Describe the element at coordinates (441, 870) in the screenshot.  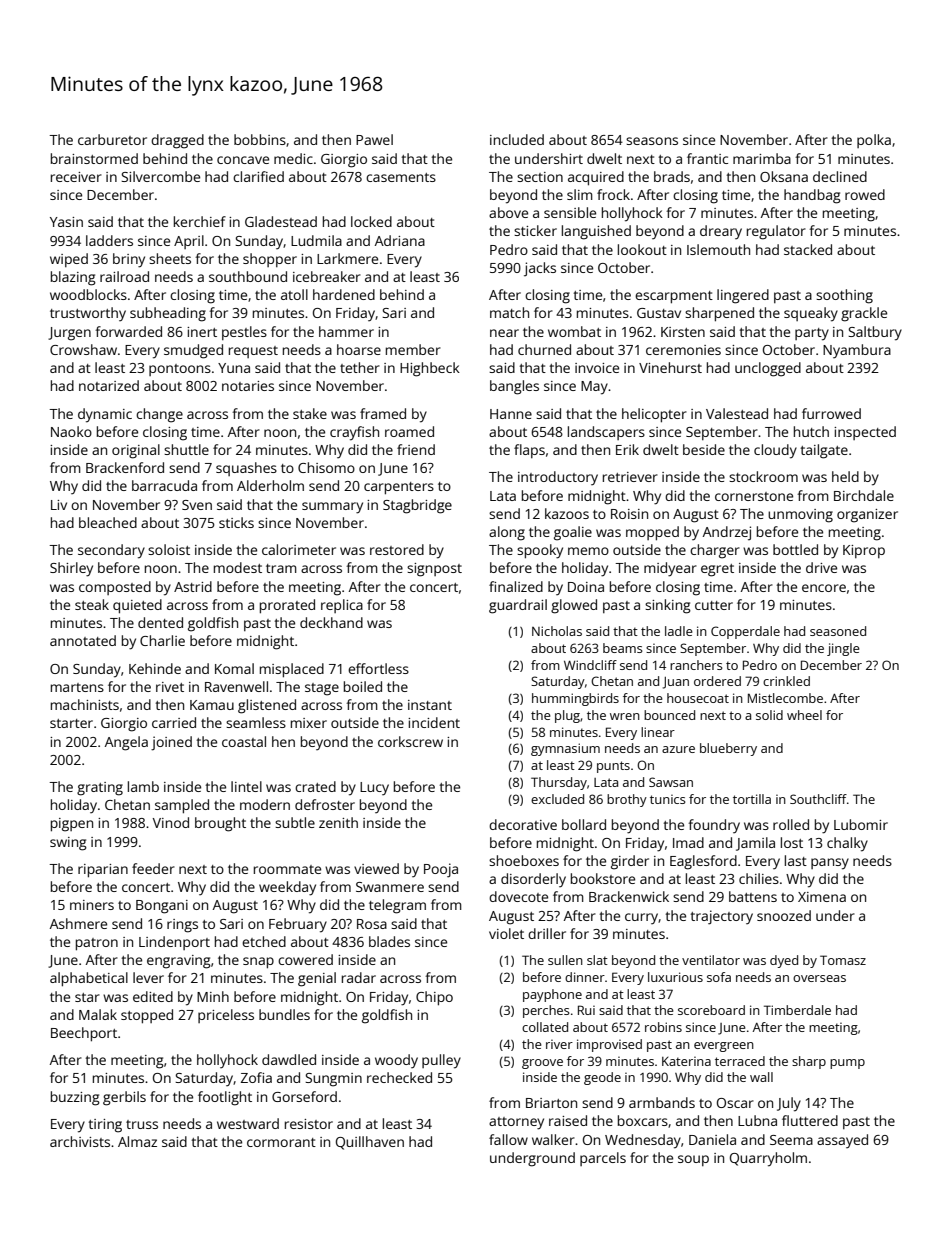
I see `Pooja` at that location.
